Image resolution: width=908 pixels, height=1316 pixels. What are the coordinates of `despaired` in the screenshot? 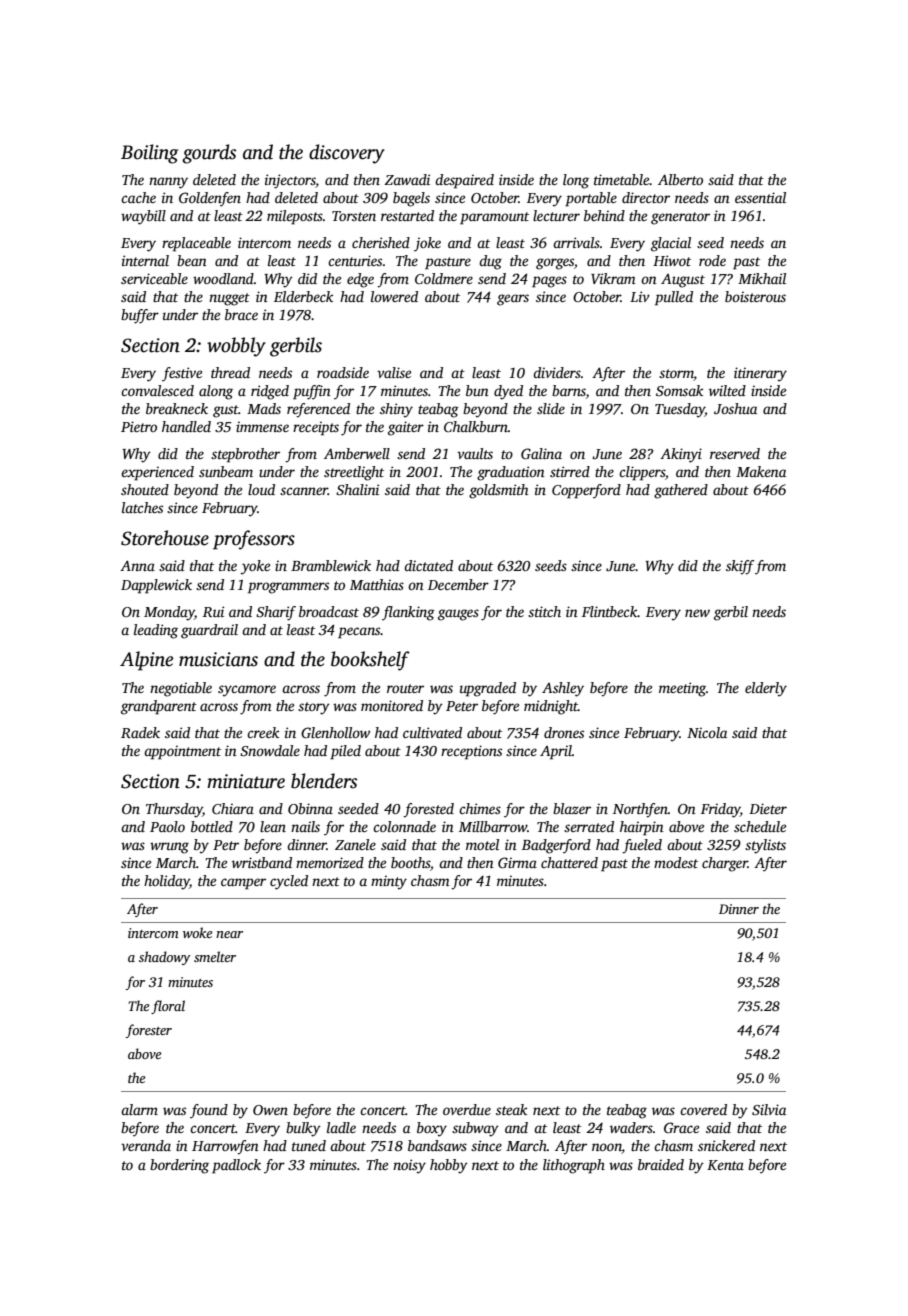 It's located at (464, 181).
